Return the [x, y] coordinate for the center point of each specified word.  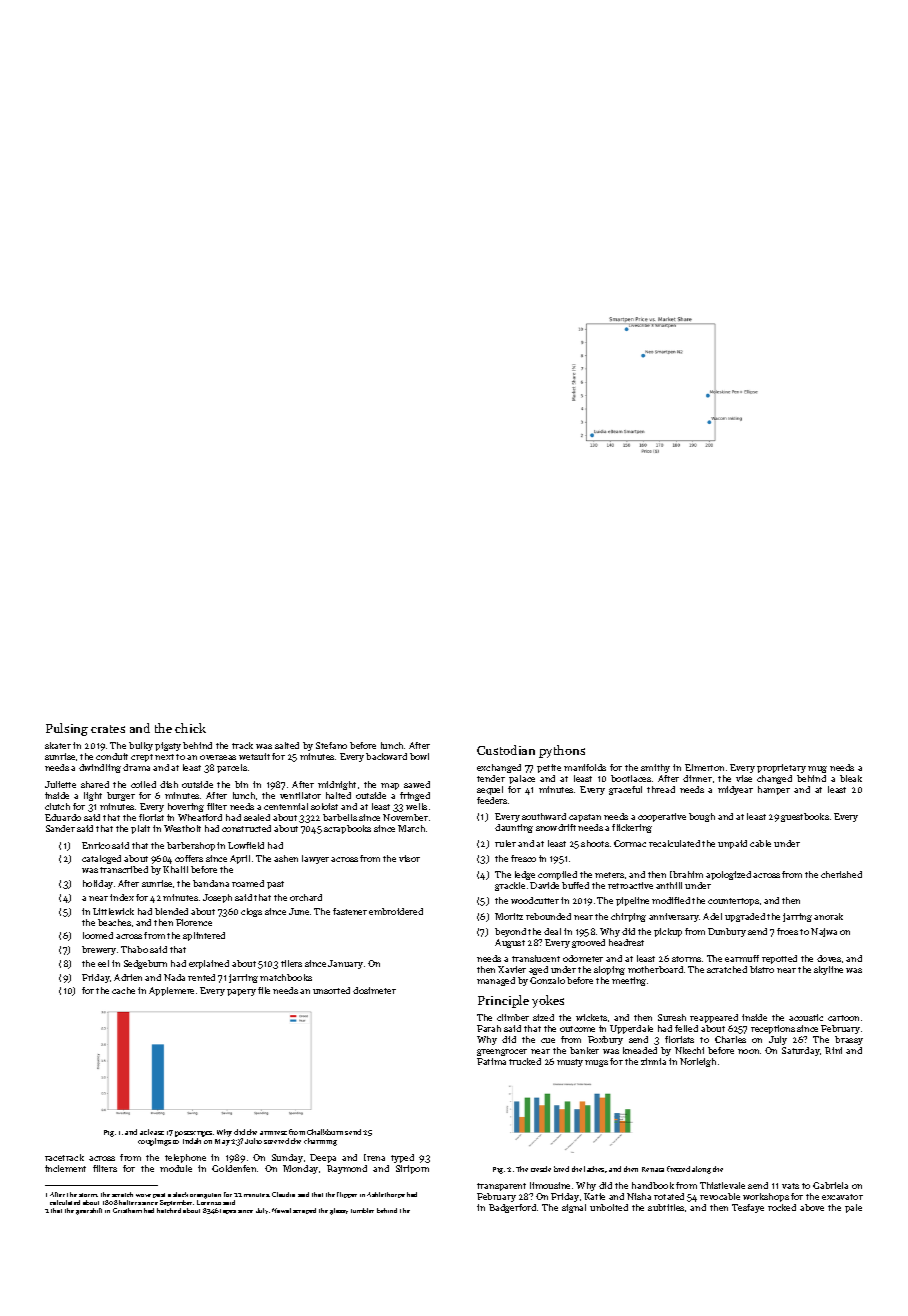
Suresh [672, 1017]
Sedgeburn [145, 964]
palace [522, 779]
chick [190, 728]
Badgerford [512, 1208]
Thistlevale [722, 1185]
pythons [562, 751]
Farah [489, 1028]
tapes [228, 1211]
